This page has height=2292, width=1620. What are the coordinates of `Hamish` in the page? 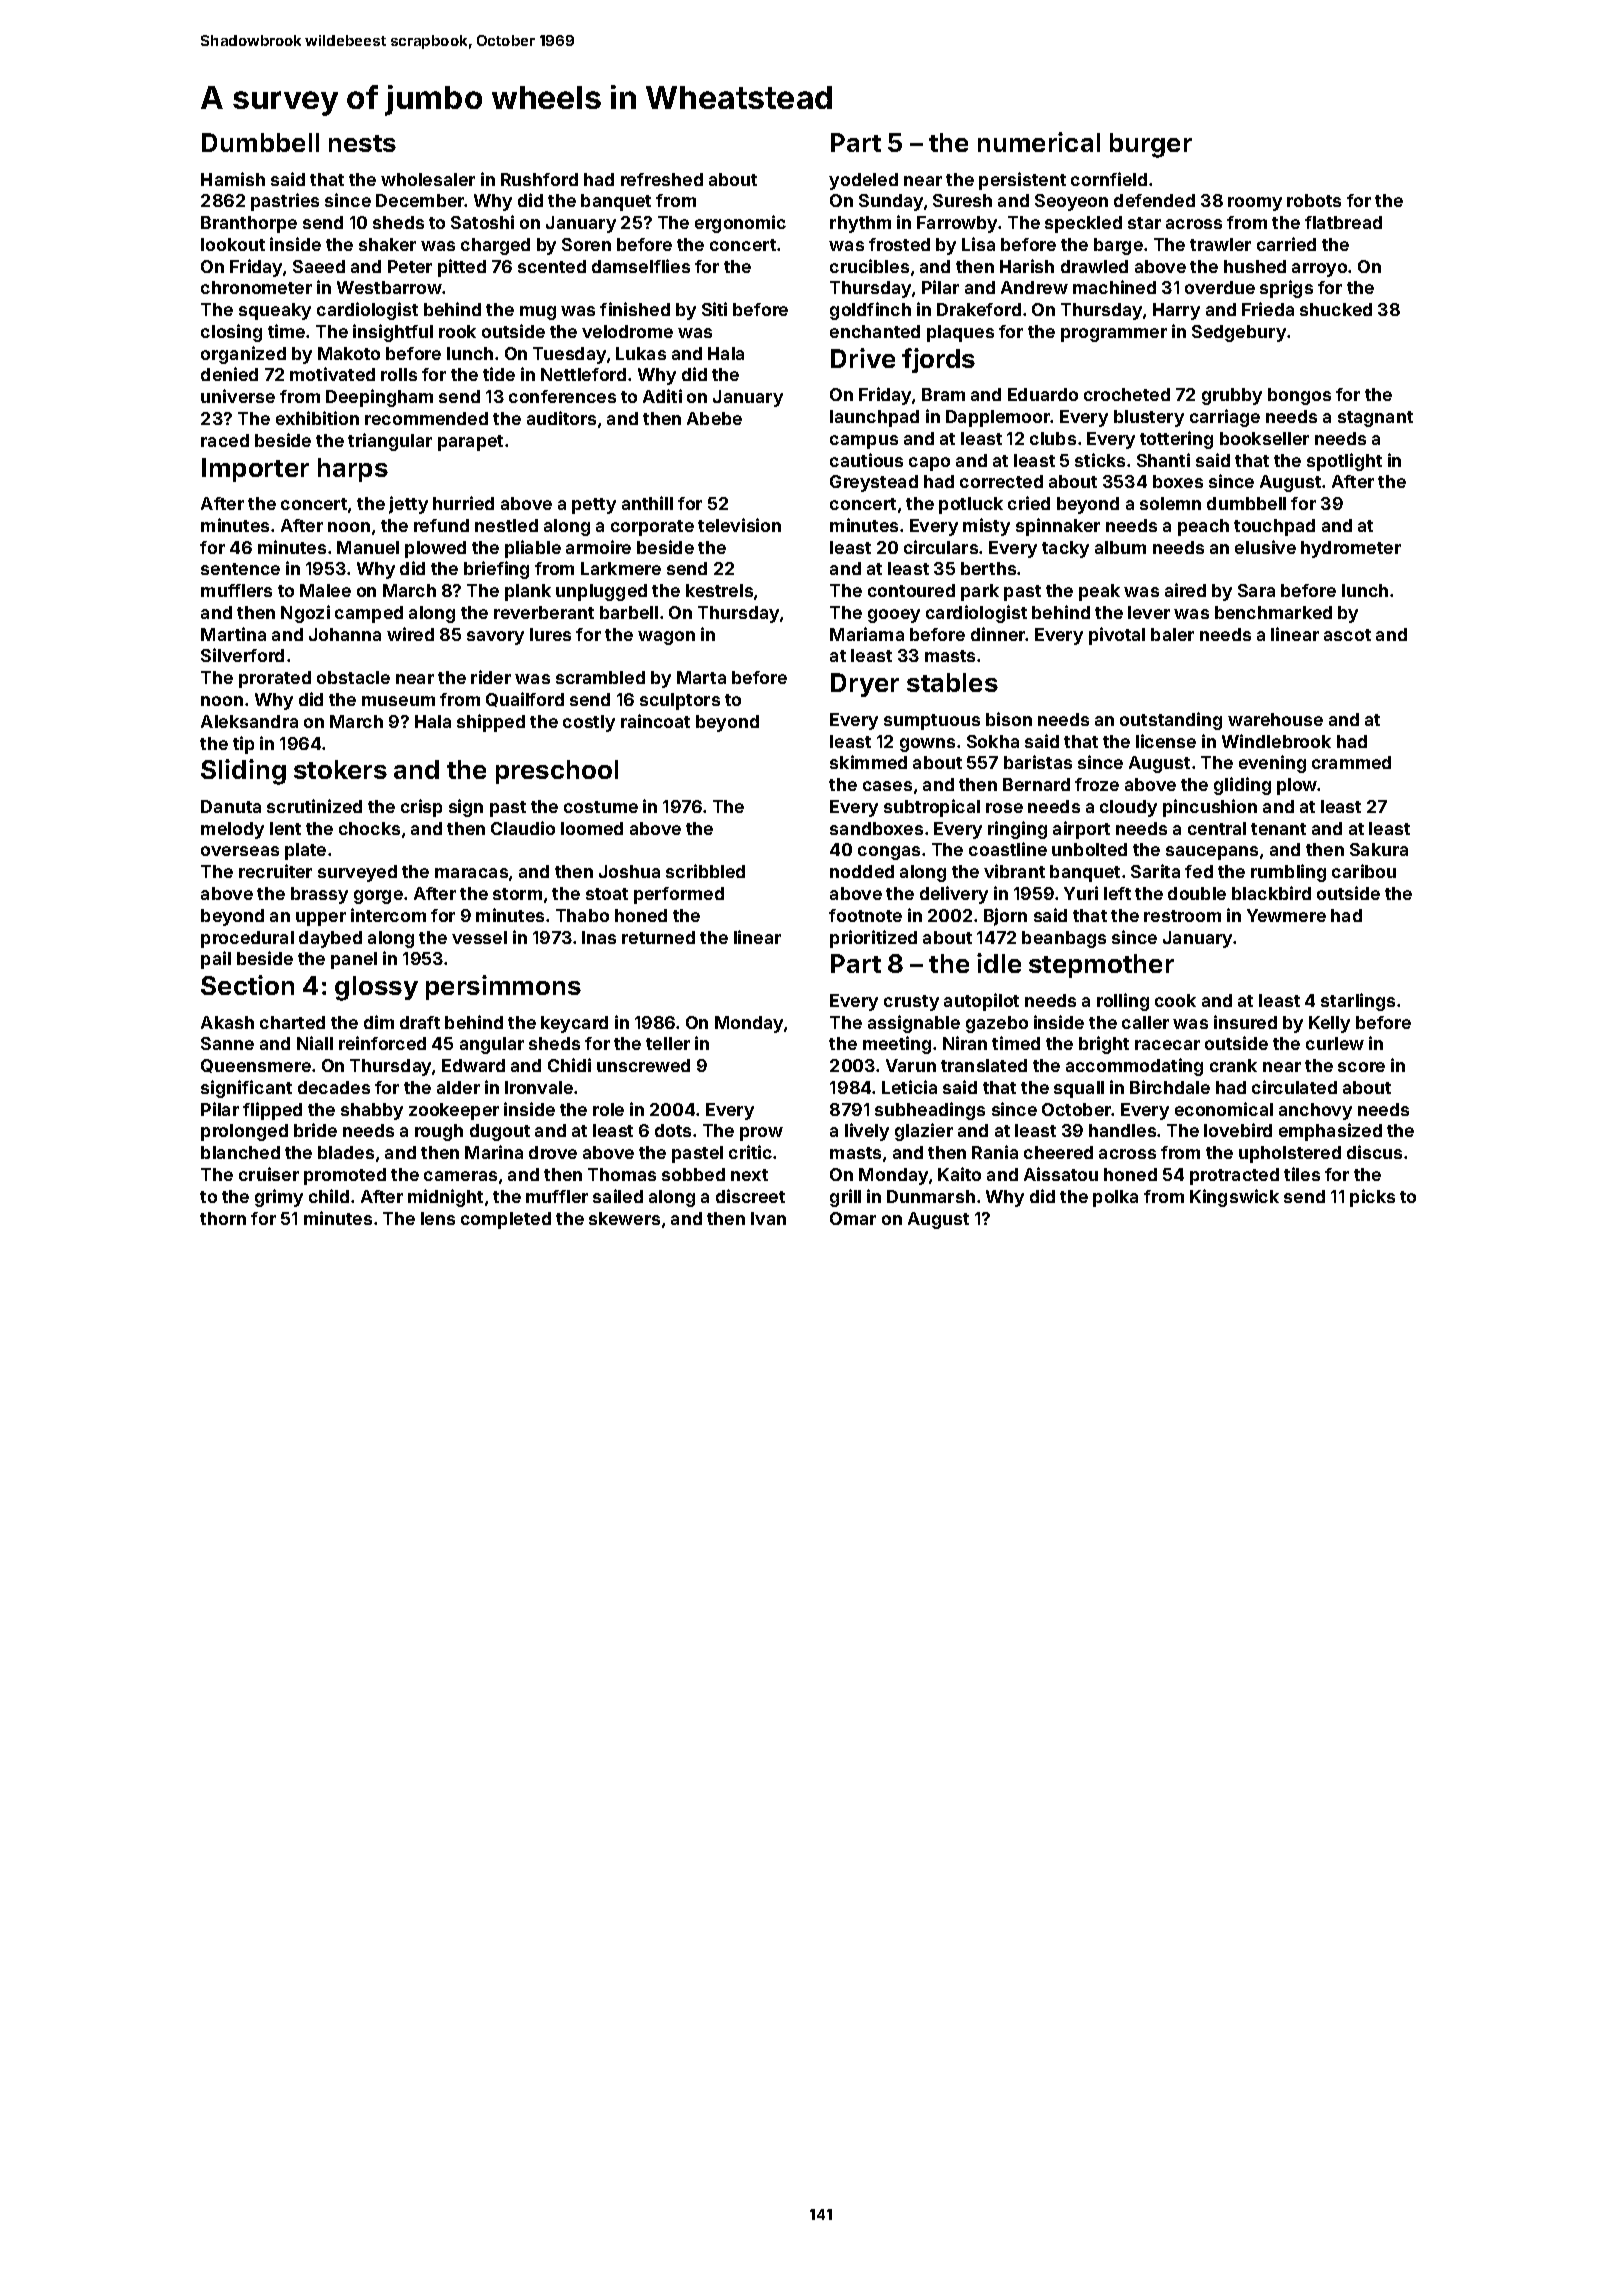 It's located at (233, 179).
